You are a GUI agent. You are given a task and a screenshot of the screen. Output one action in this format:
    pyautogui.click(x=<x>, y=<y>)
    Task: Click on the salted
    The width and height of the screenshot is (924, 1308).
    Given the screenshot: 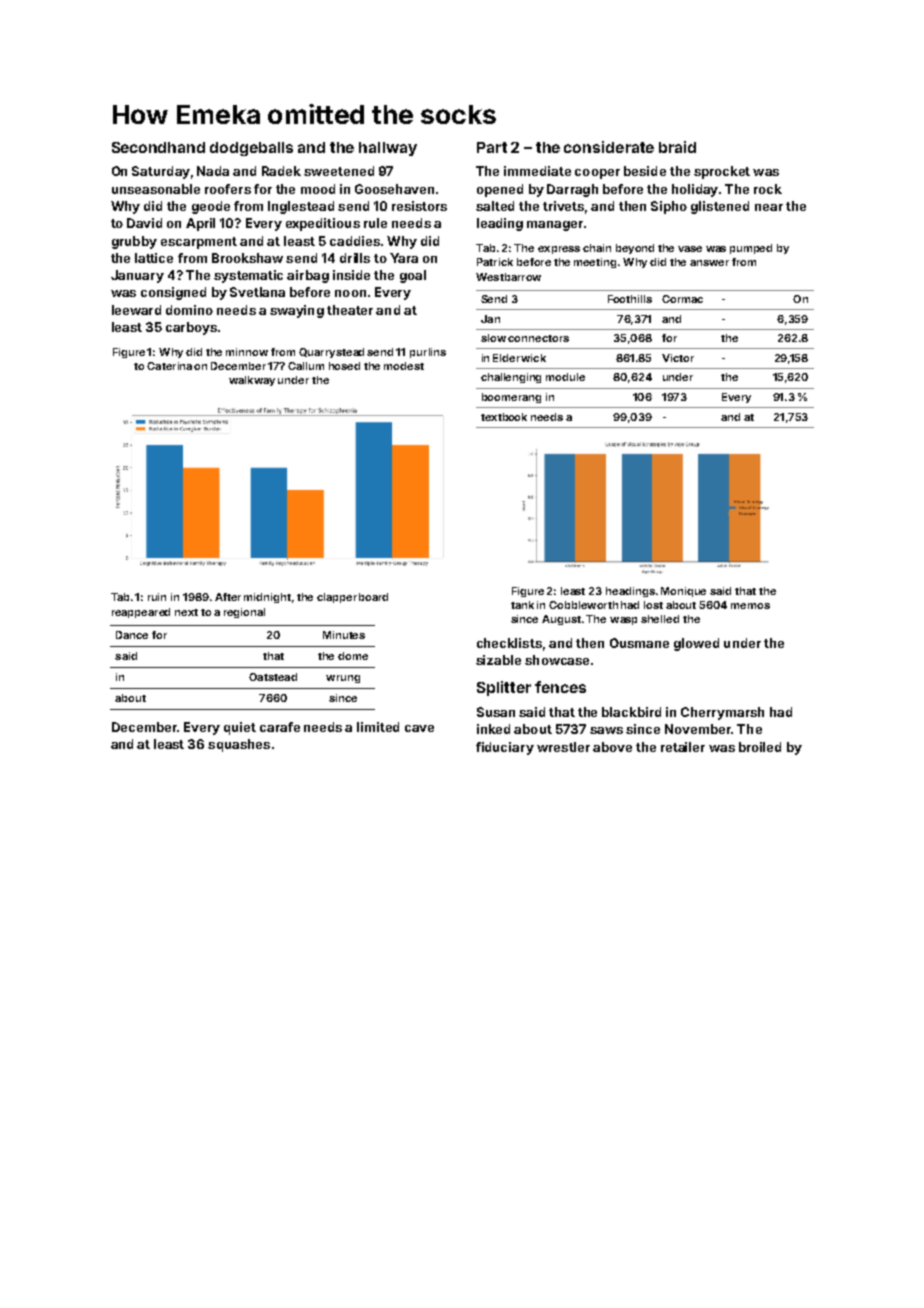 What is the action you would take?
    pyautogui.click(x=495, y=206)
